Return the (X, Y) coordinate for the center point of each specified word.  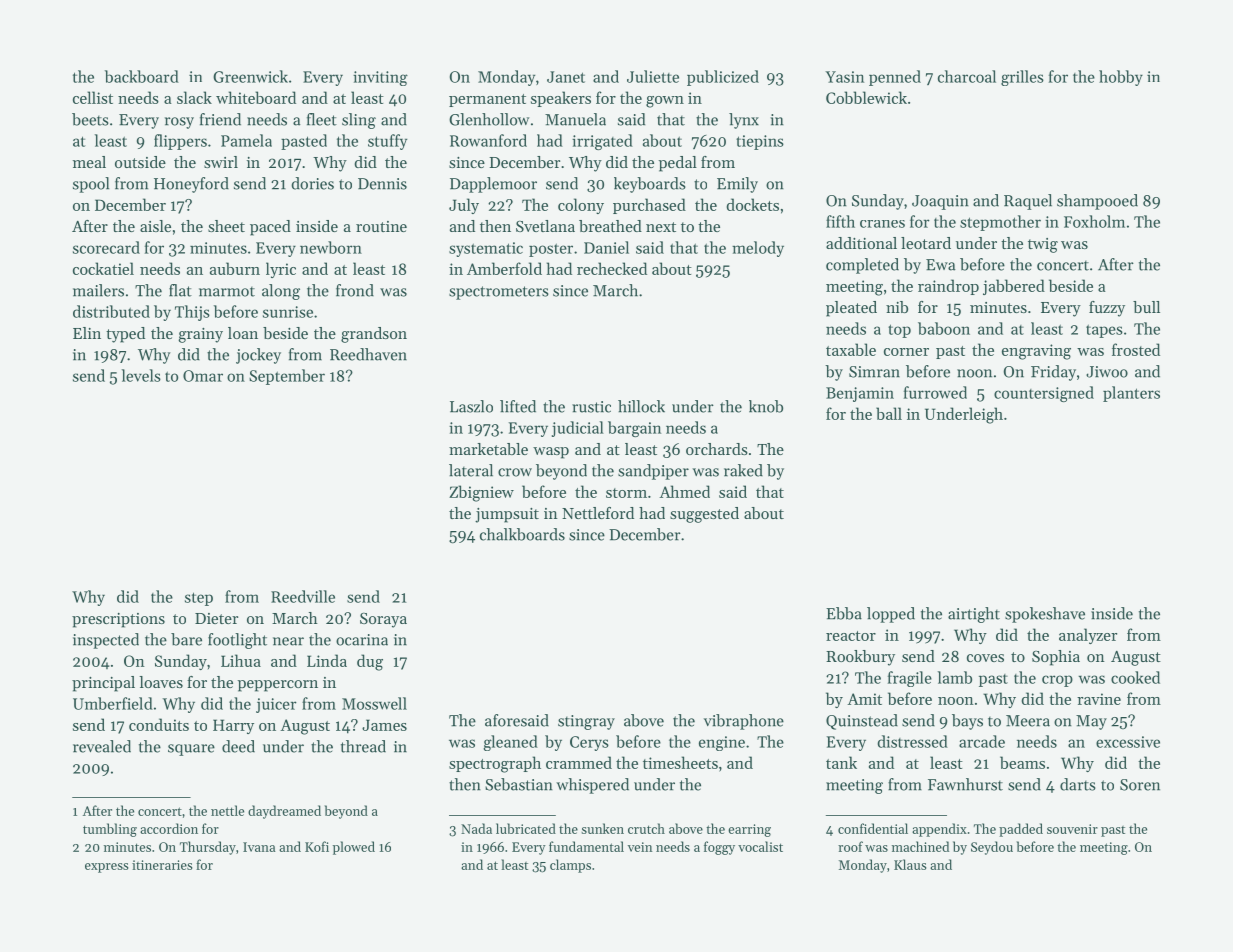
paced (270, 228)
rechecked (612, 268)
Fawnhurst (965, 784)
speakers (561, 99)
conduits (159, 724)
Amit (864, 699)
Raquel (1028, 202)
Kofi (317, 846)
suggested (704, 515)
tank (841, 762)
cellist (93, 97)
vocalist (760, 846)
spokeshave (1045, 615)
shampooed (1097, 202)
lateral (471, 470)
